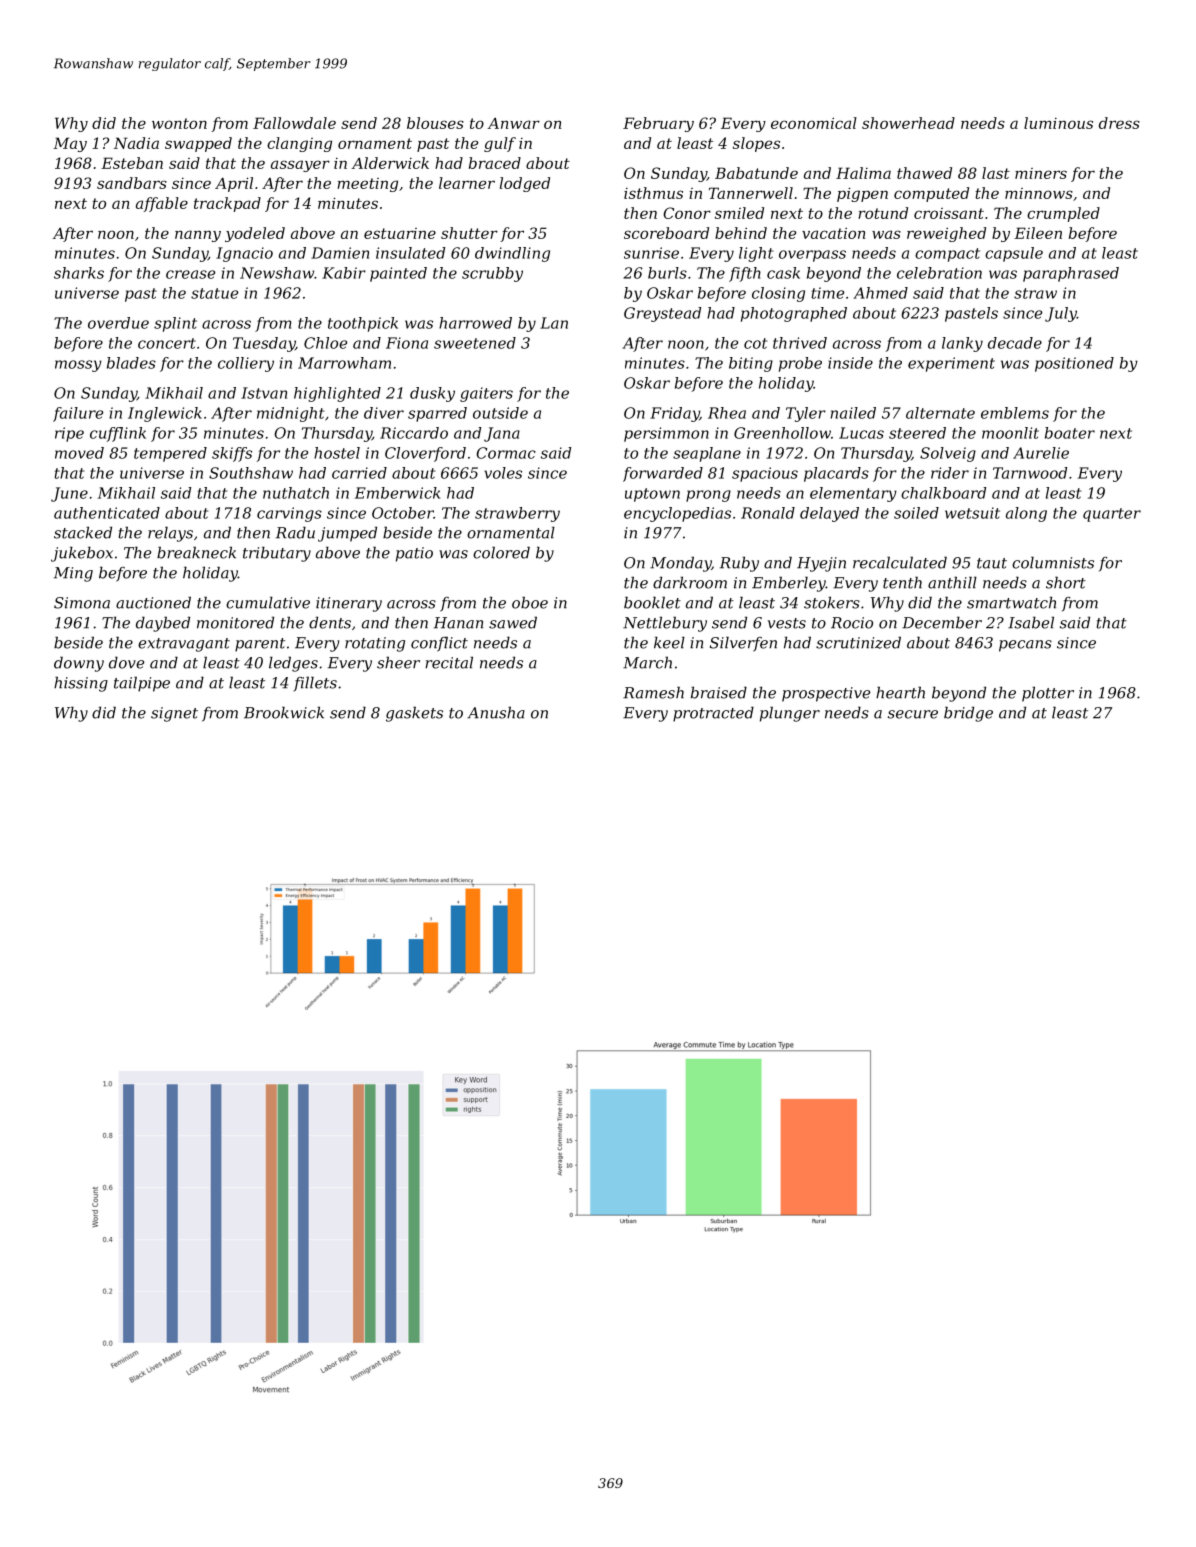 Image resolution: width=1196 pixels, height=1547 pixels. I want to click on Anwar, so click(513, 123).
